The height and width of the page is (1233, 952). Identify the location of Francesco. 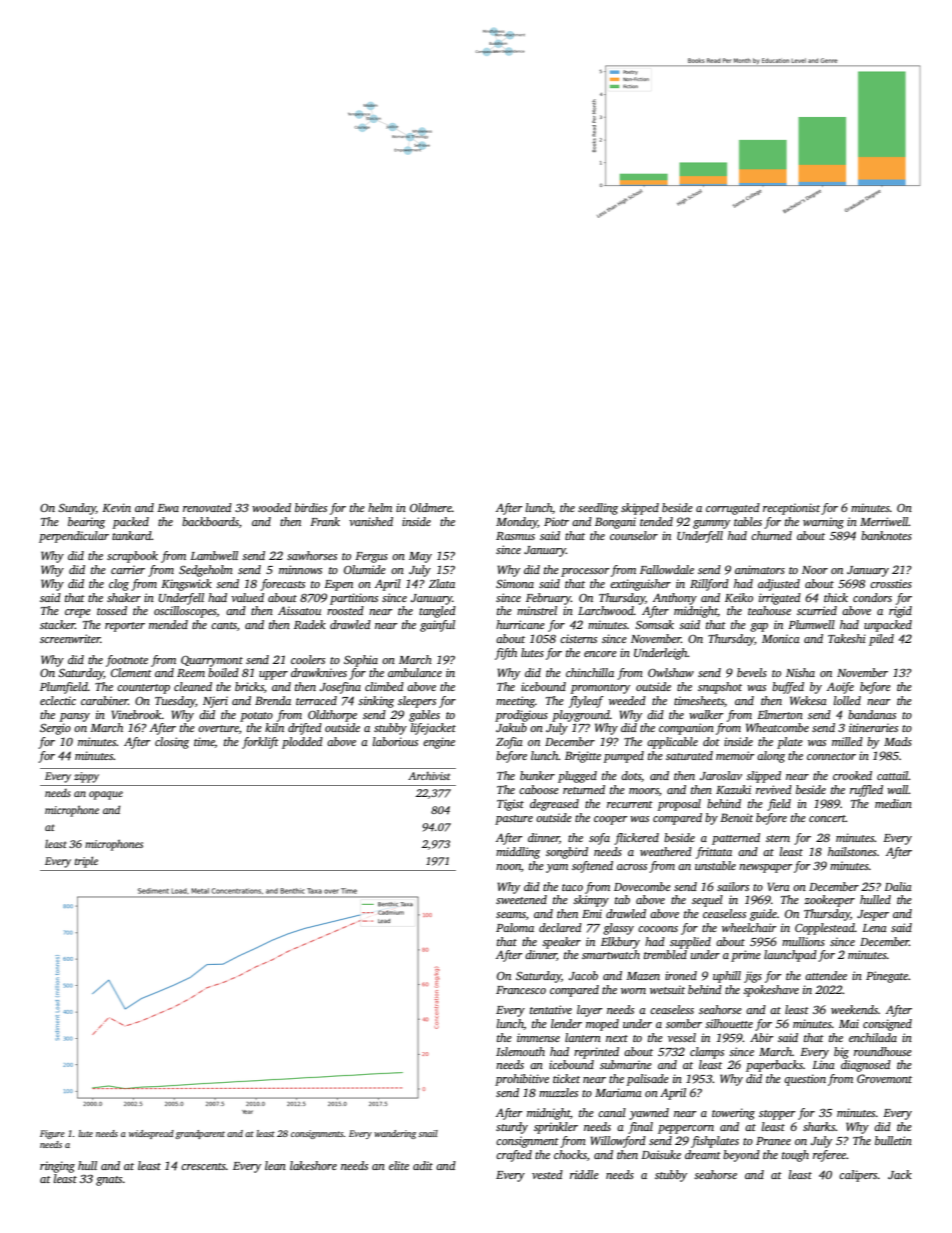
(521, 990).
